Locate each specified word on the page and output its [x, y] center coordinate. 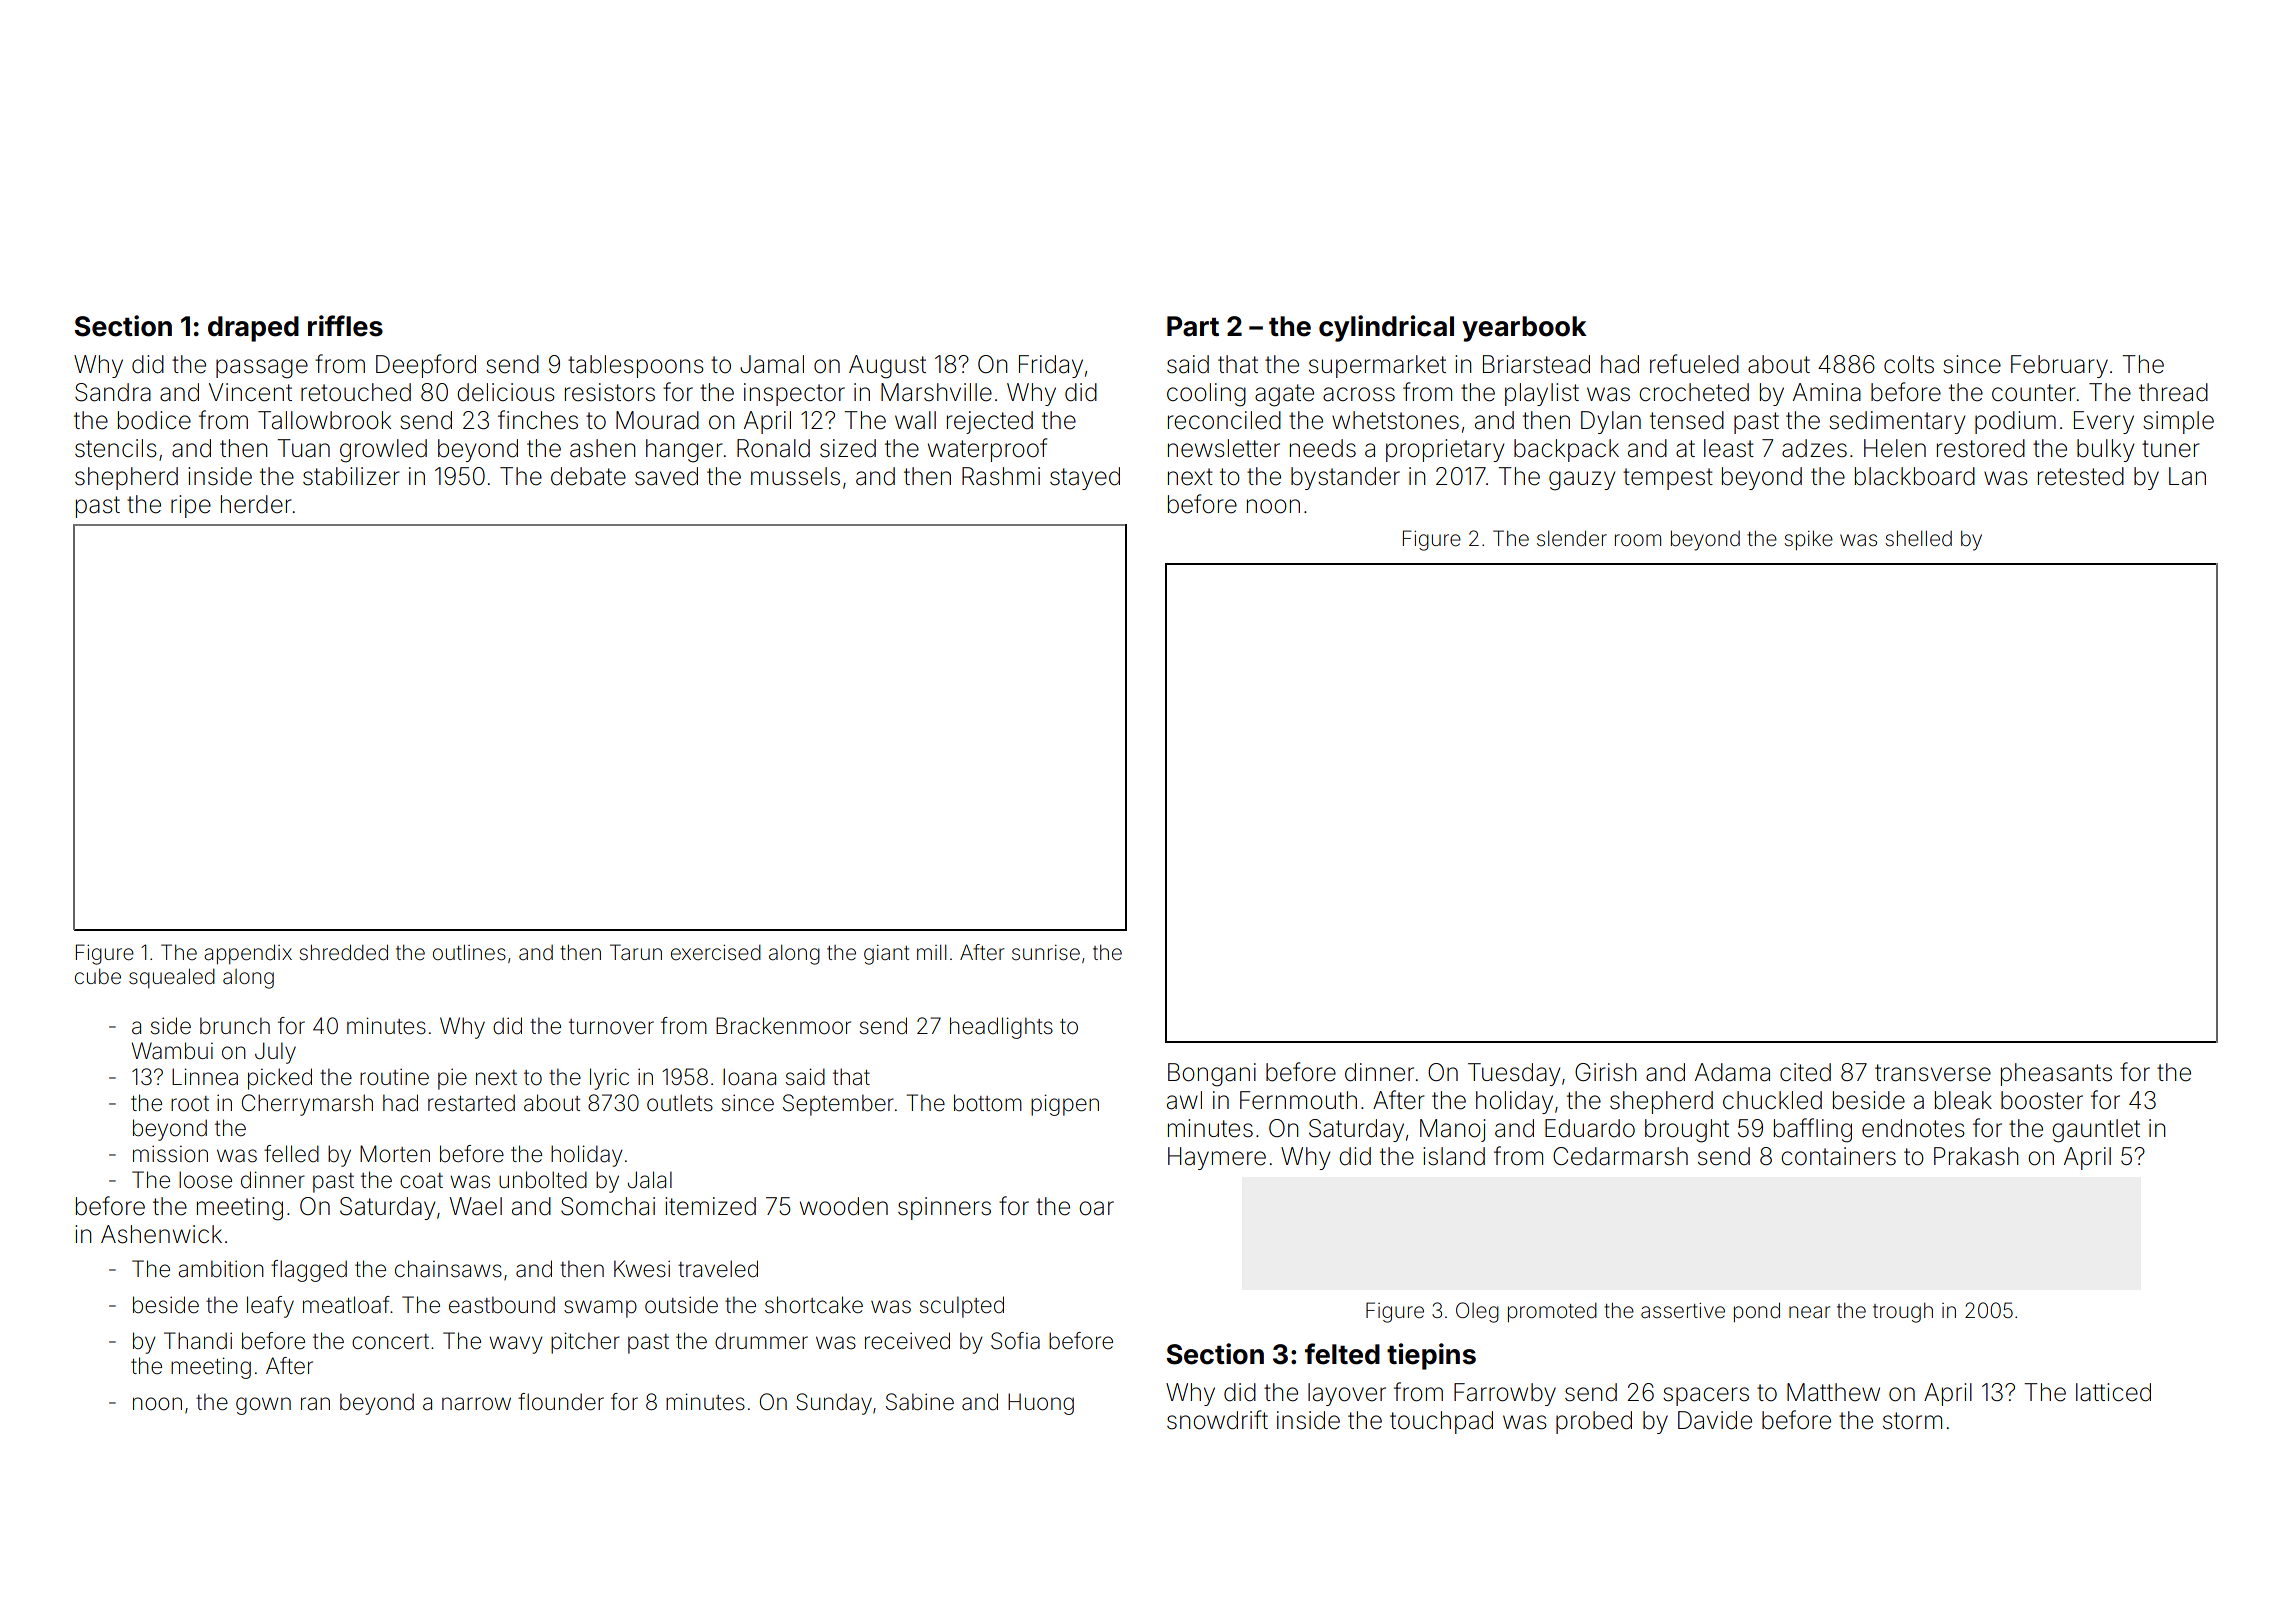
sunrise [1046, 952]
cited [1805, 1072]
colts [1909, 364]
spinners [944, 1208]
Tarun [636, 952]
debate [588, 476]
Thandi [198, 1341]
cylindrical [1386, 328]
